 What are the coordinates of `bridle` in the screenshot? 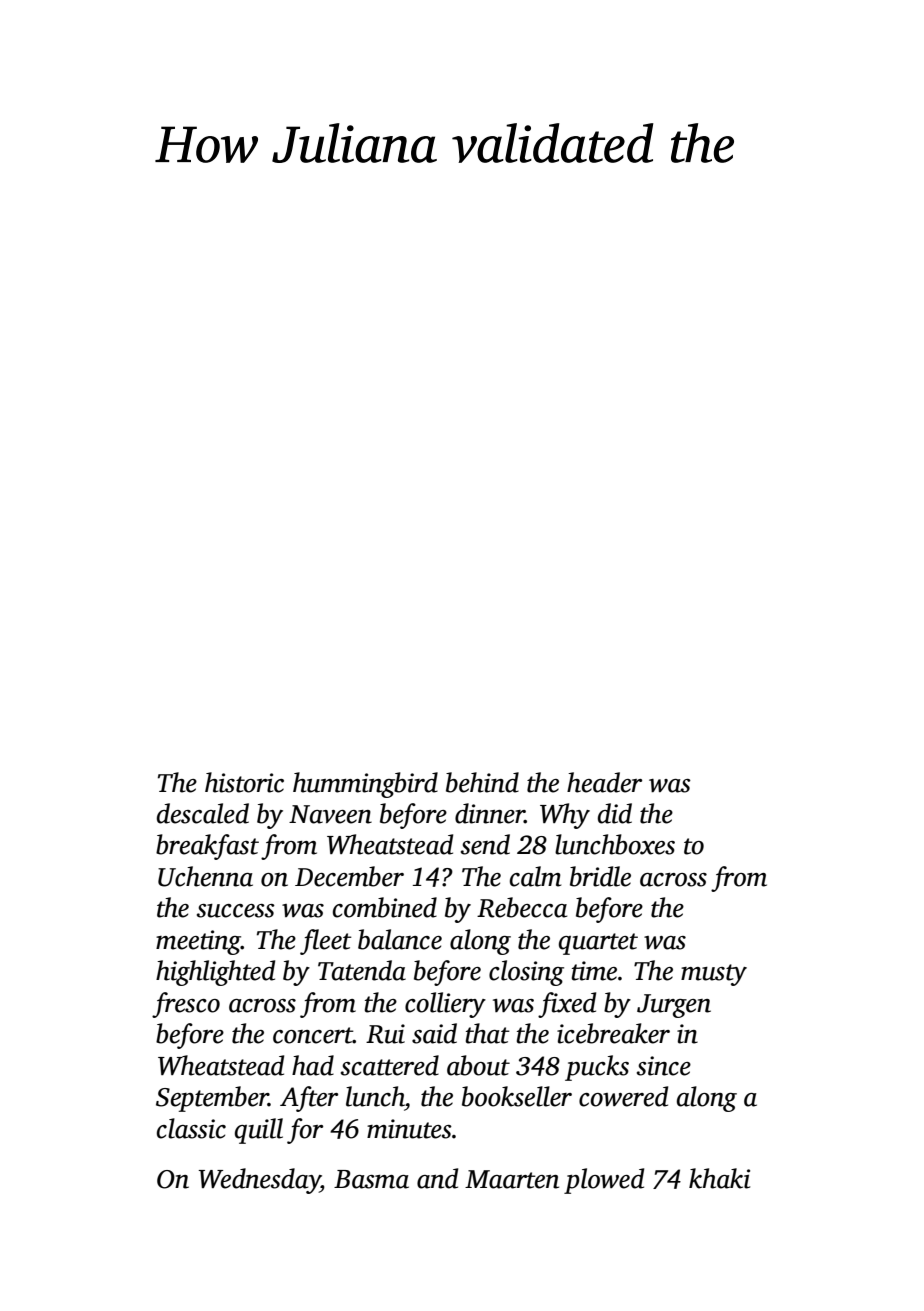 It's located at (600, 876).
